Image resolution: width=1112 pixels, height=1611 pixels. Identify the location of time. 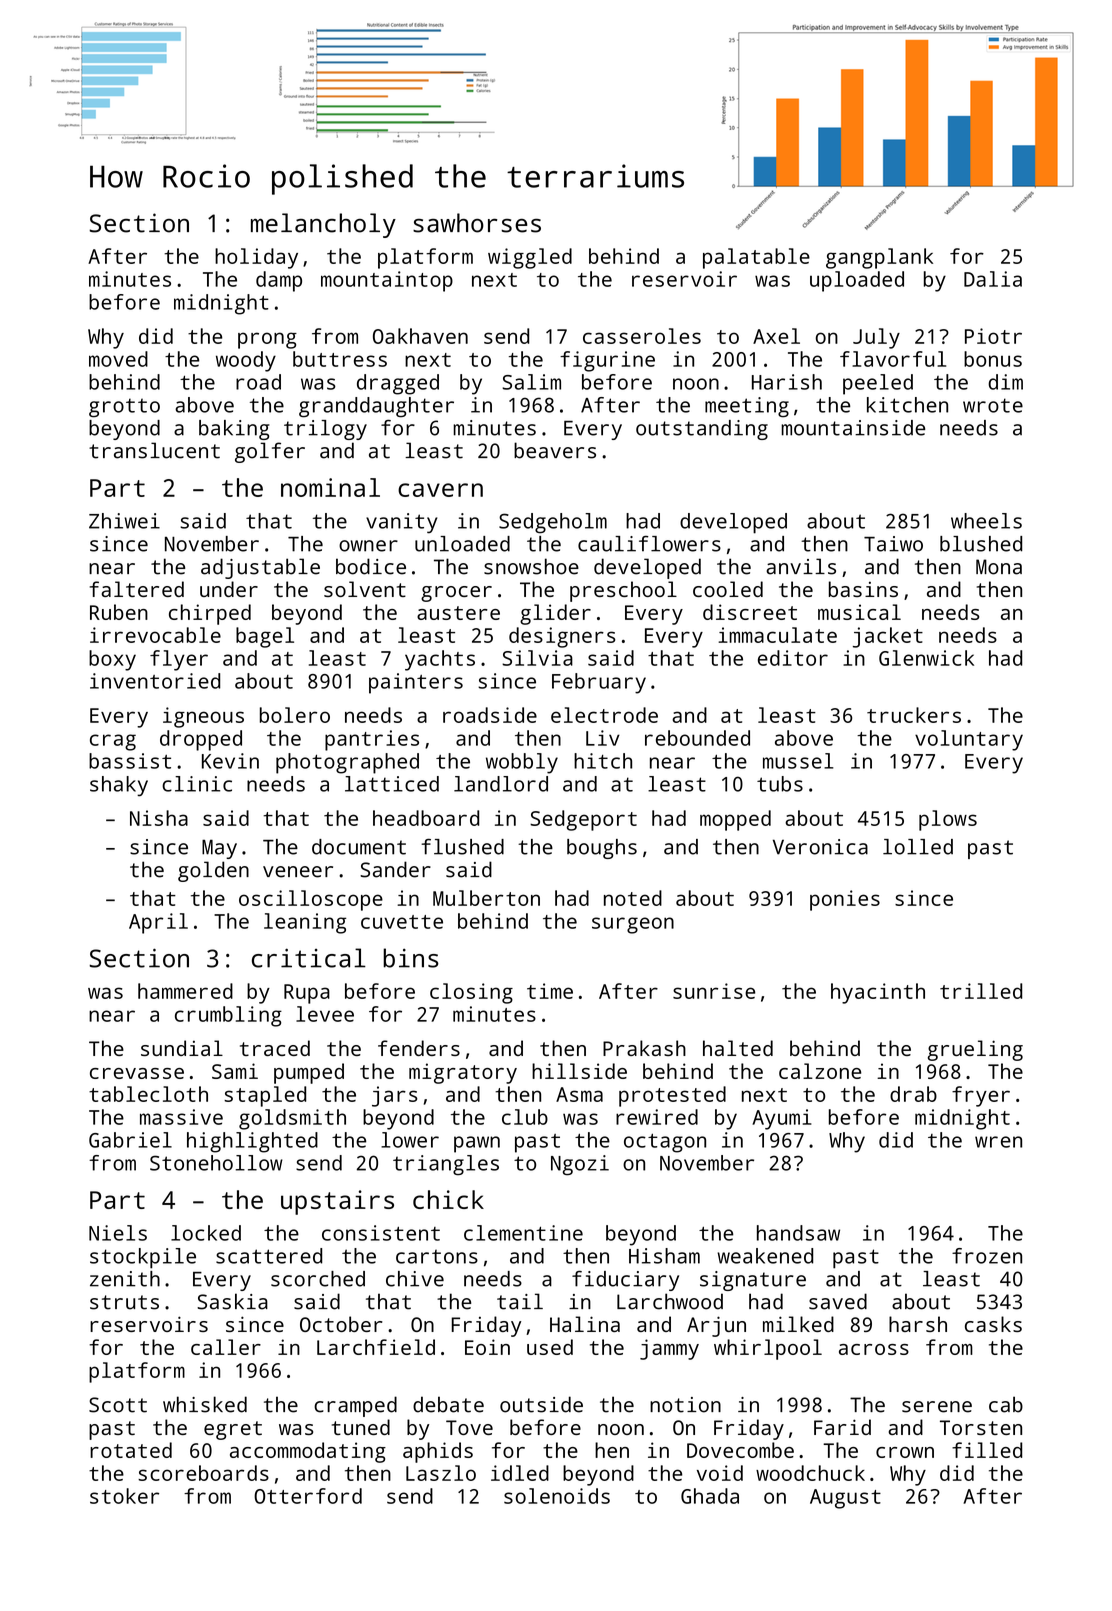
(550, 991).
